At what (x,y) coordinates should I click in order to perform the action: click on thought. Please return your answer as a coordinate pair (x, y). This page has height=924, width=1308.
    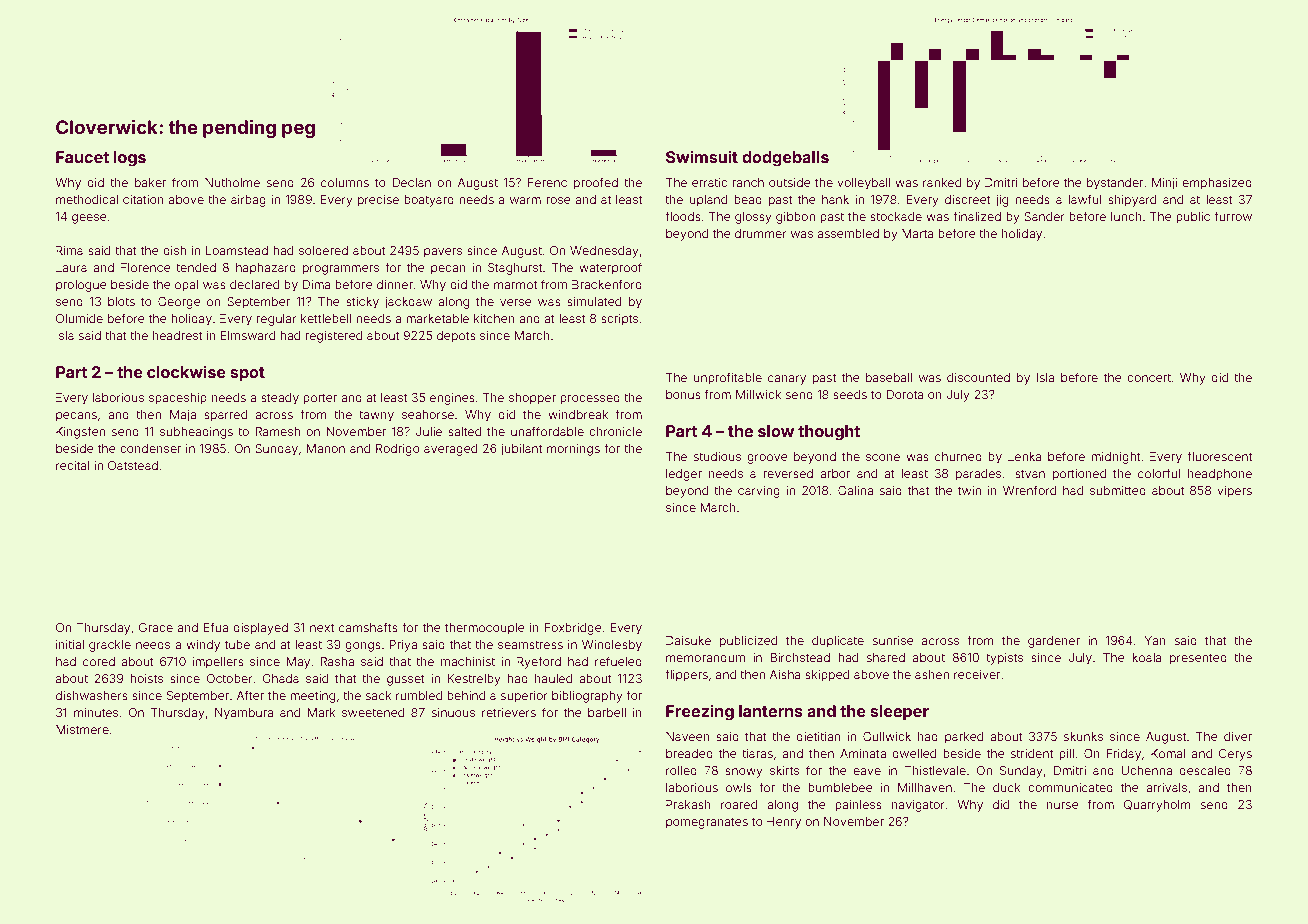
    Looking at the image, I should click on (829, 433).
